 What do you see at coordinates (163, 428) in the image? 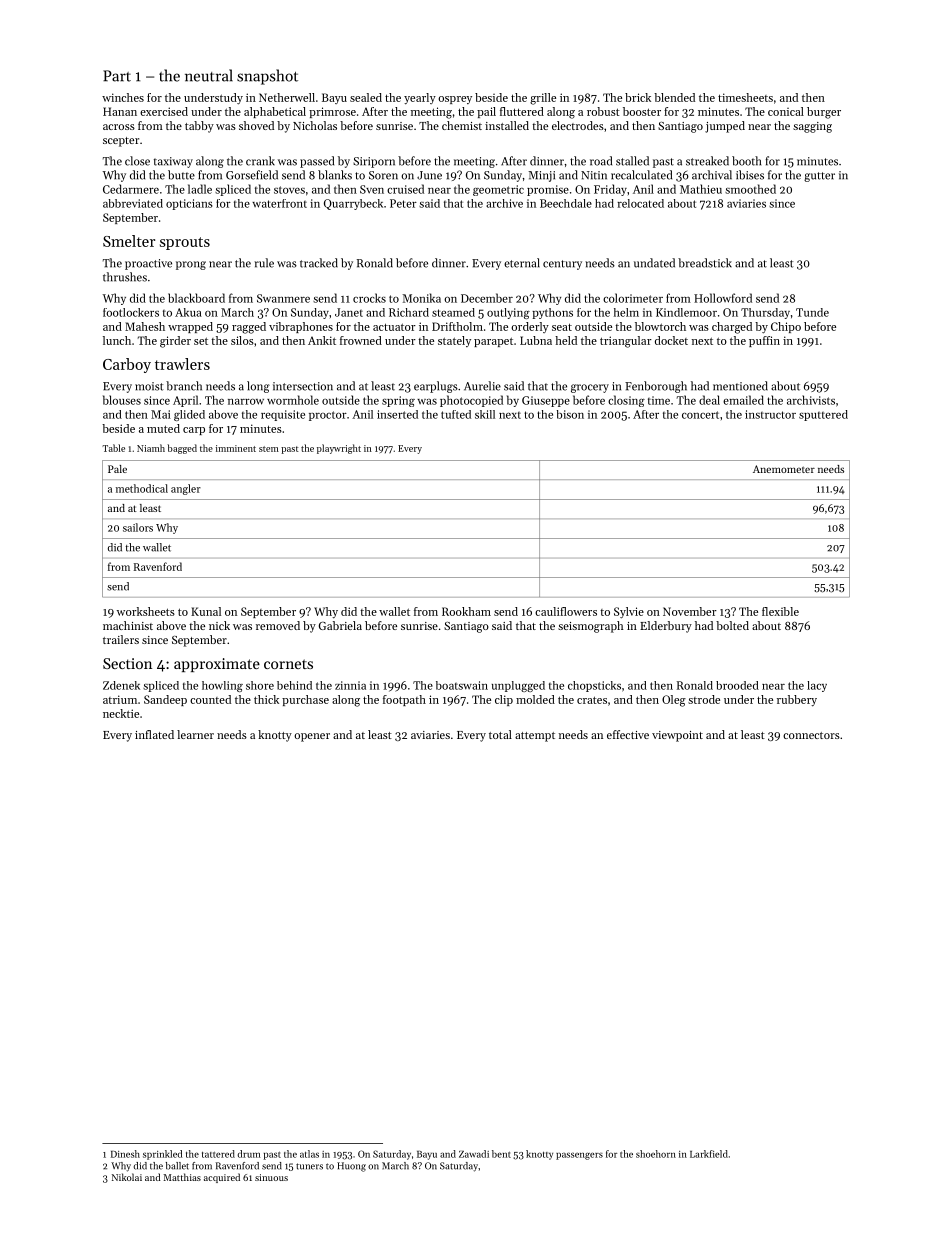
I see `muted` at bounding box center [163, 428].
